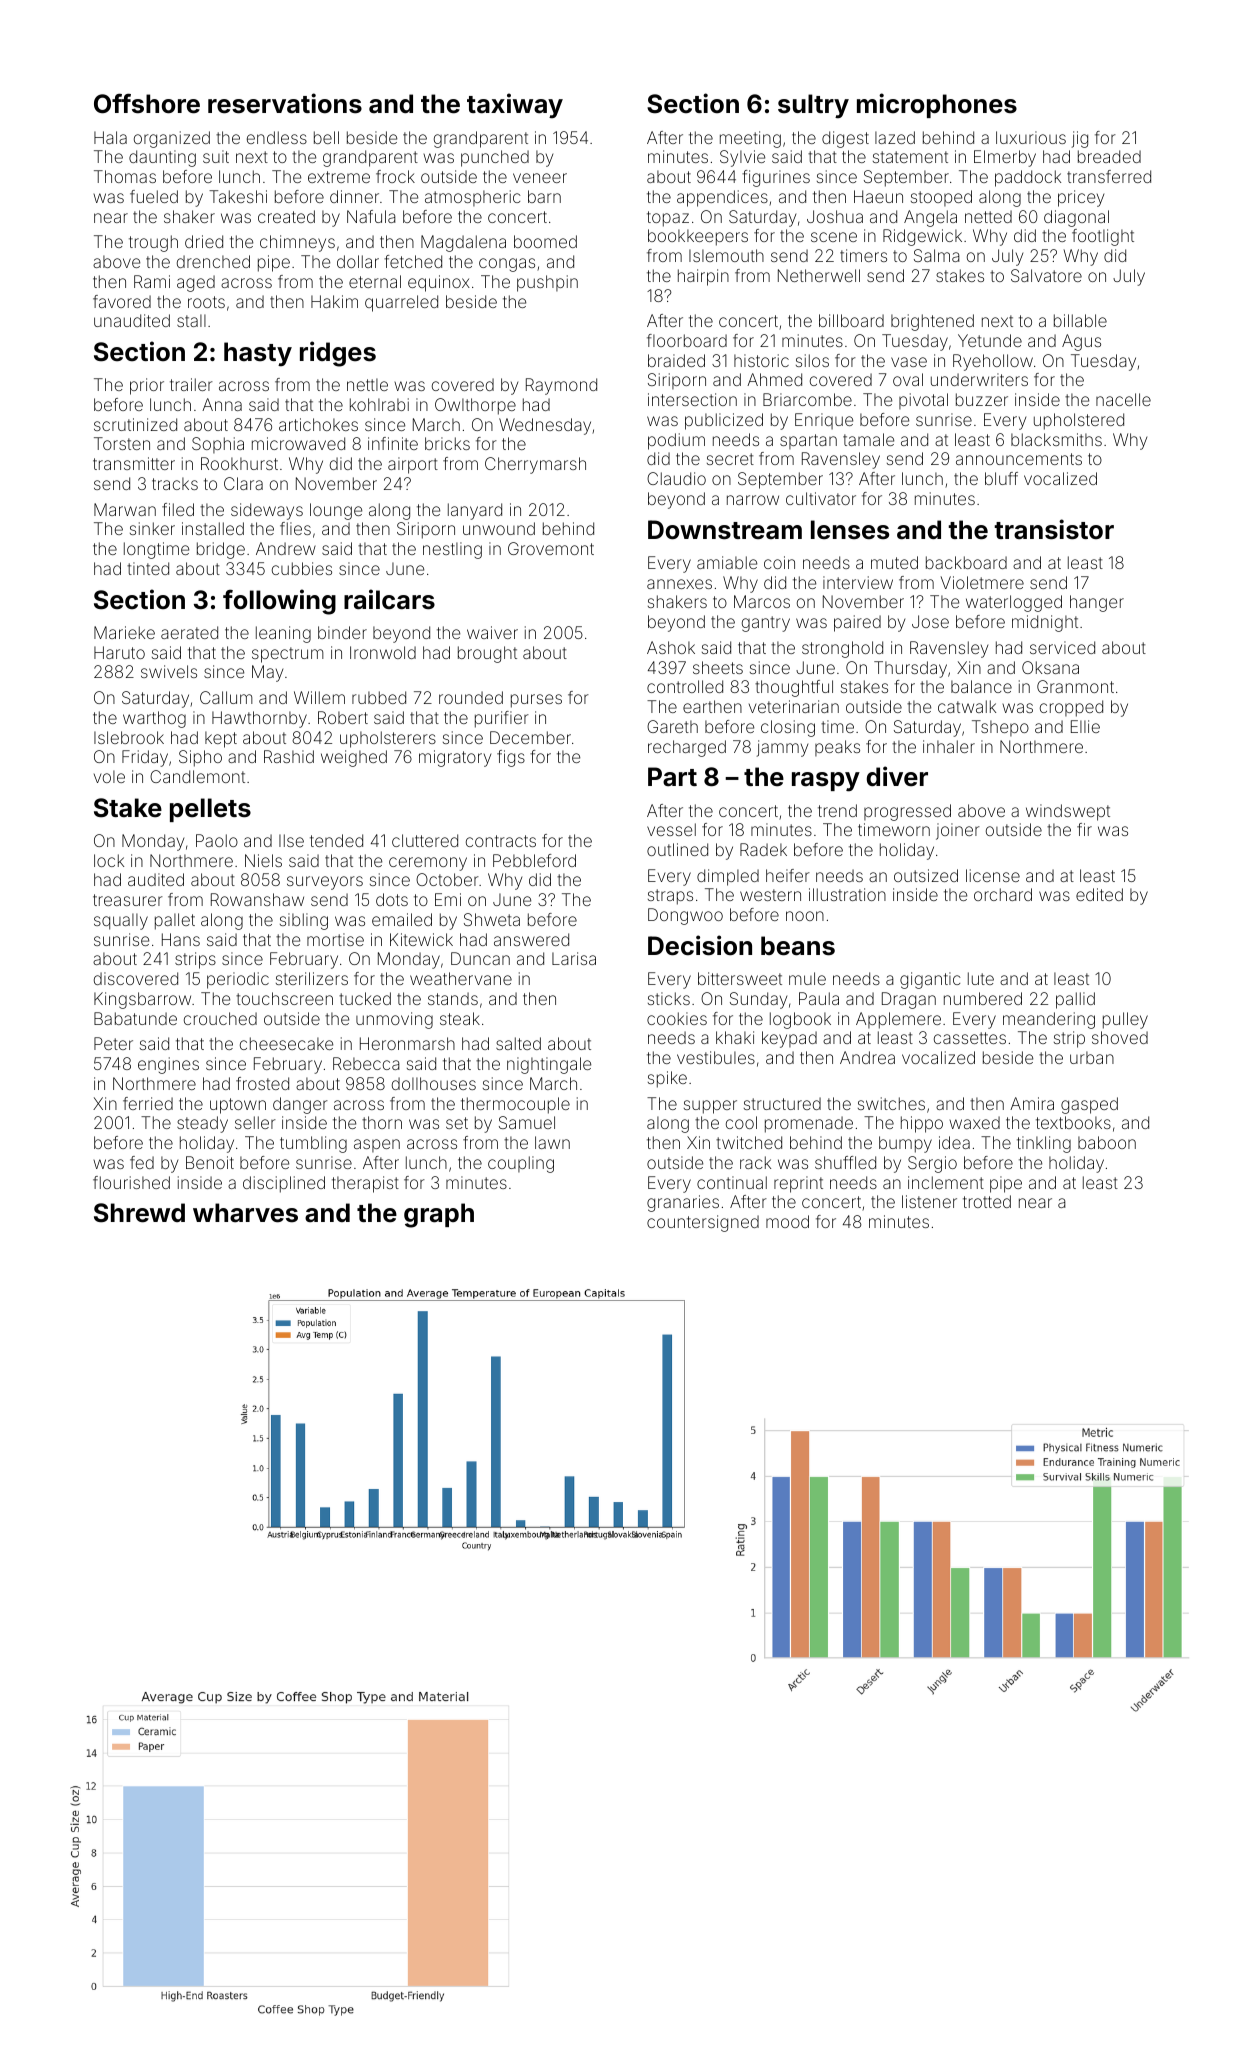 The height and width of the document is (2054, 1247). What do you see at coordinates (1054, 529) in the document?
I see `transistor` at bounding box center [1054, 529].
